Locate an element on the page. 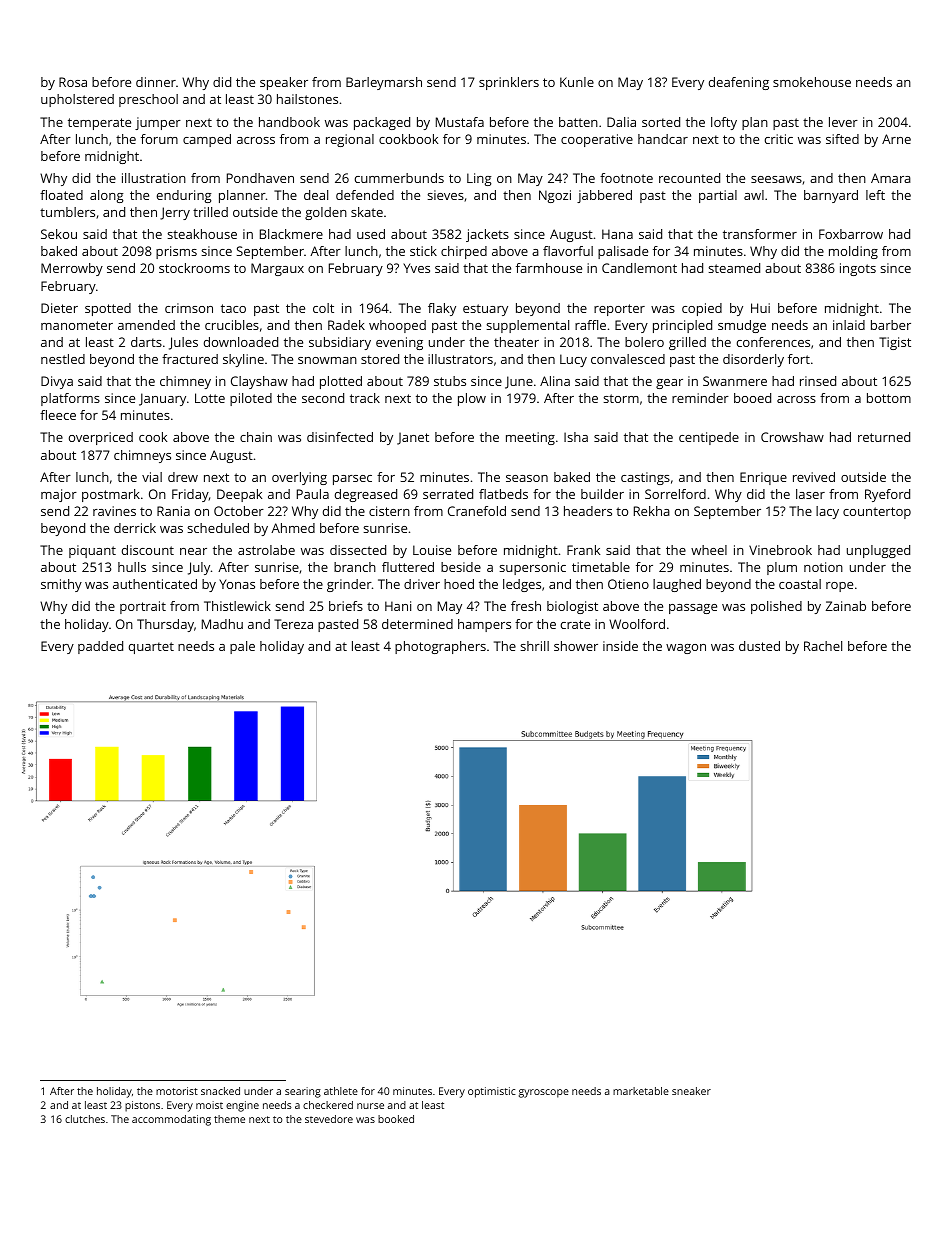 The image size is (952, 1233). wagon is located at coordinates (686, 649).
